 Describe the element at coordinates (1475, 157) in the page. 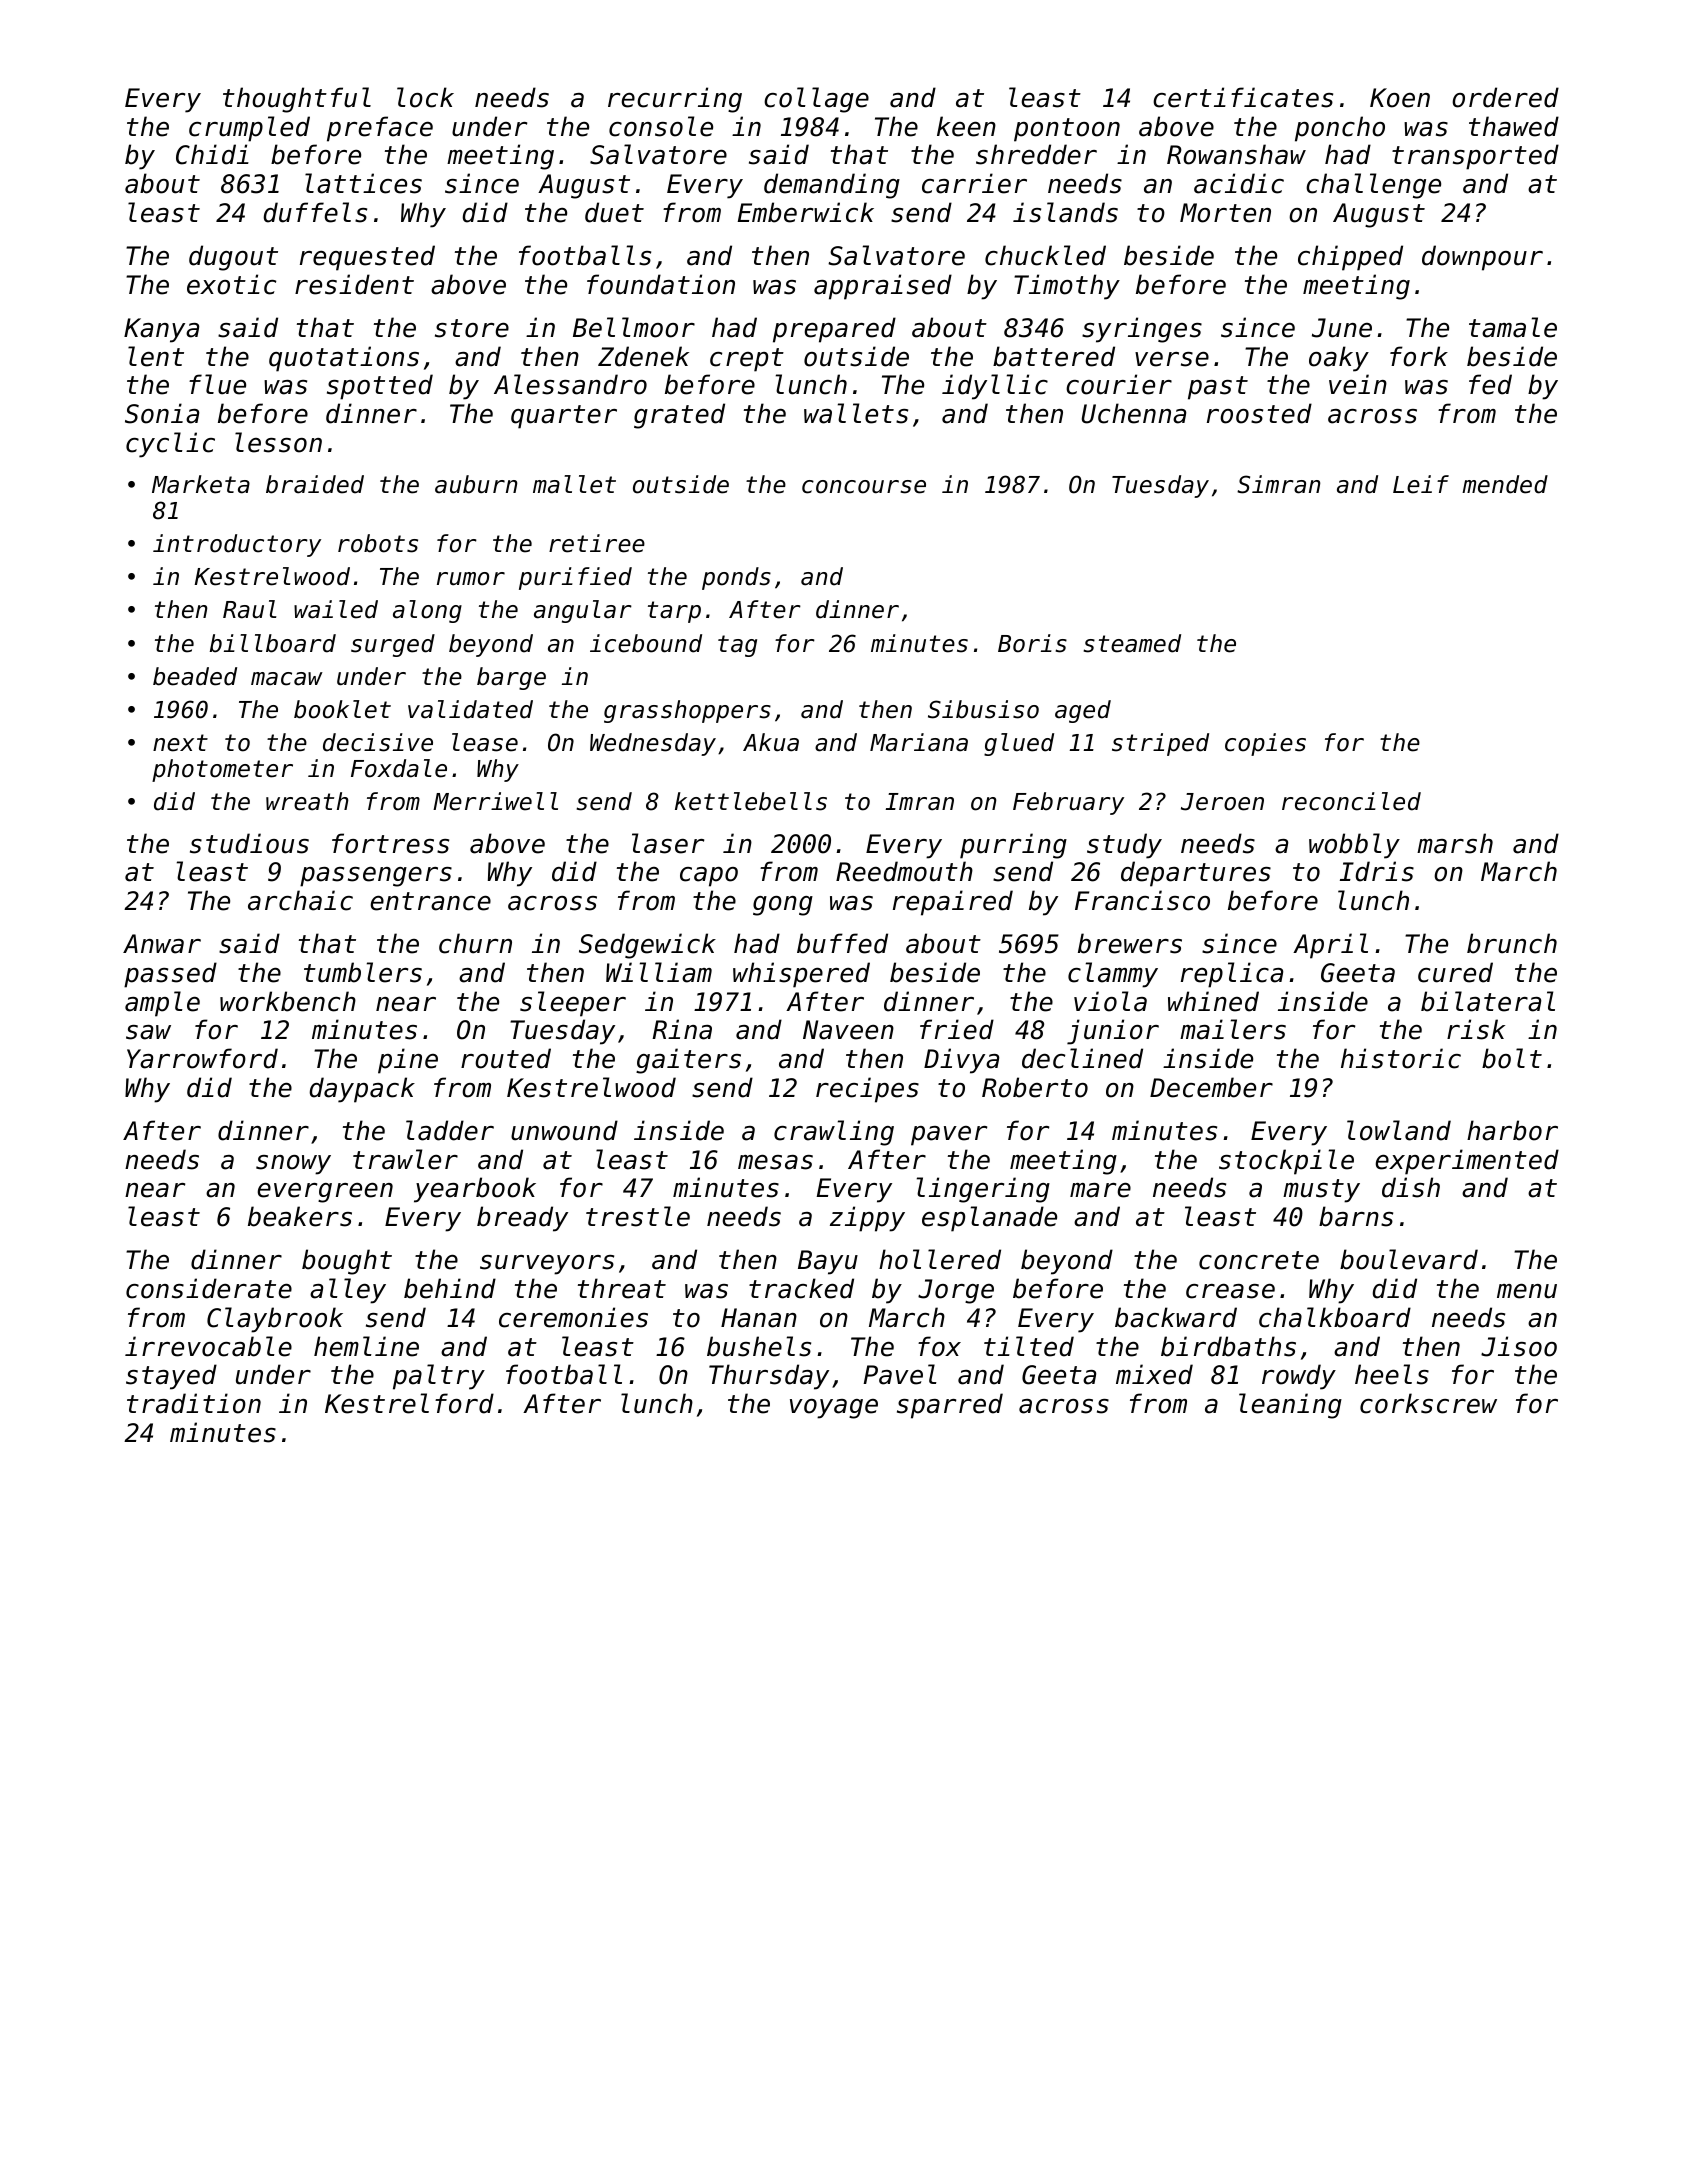

I see `transported` at that location.
